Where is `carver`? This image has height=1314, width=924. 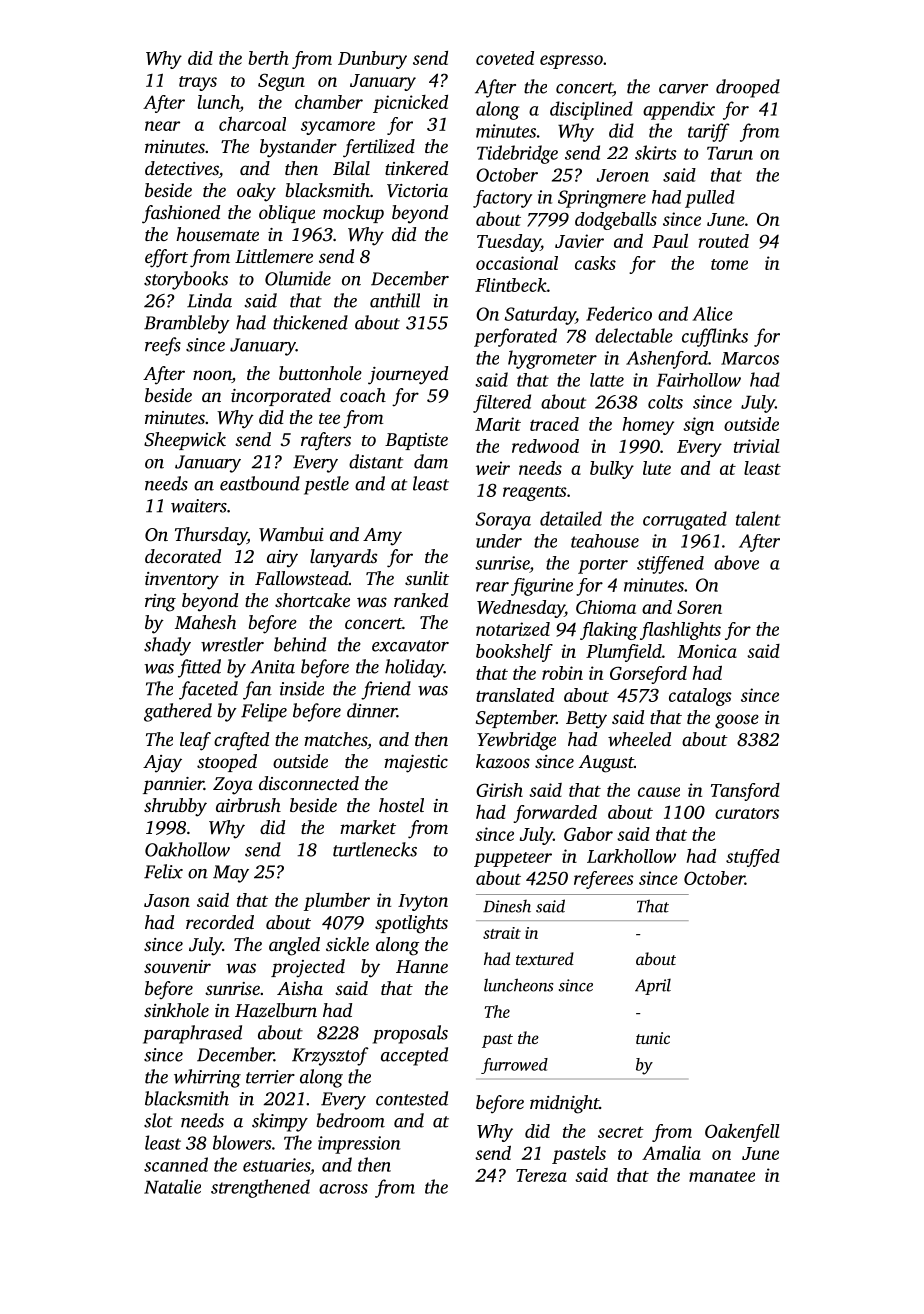 carver is located at coordinates (683, 89).
